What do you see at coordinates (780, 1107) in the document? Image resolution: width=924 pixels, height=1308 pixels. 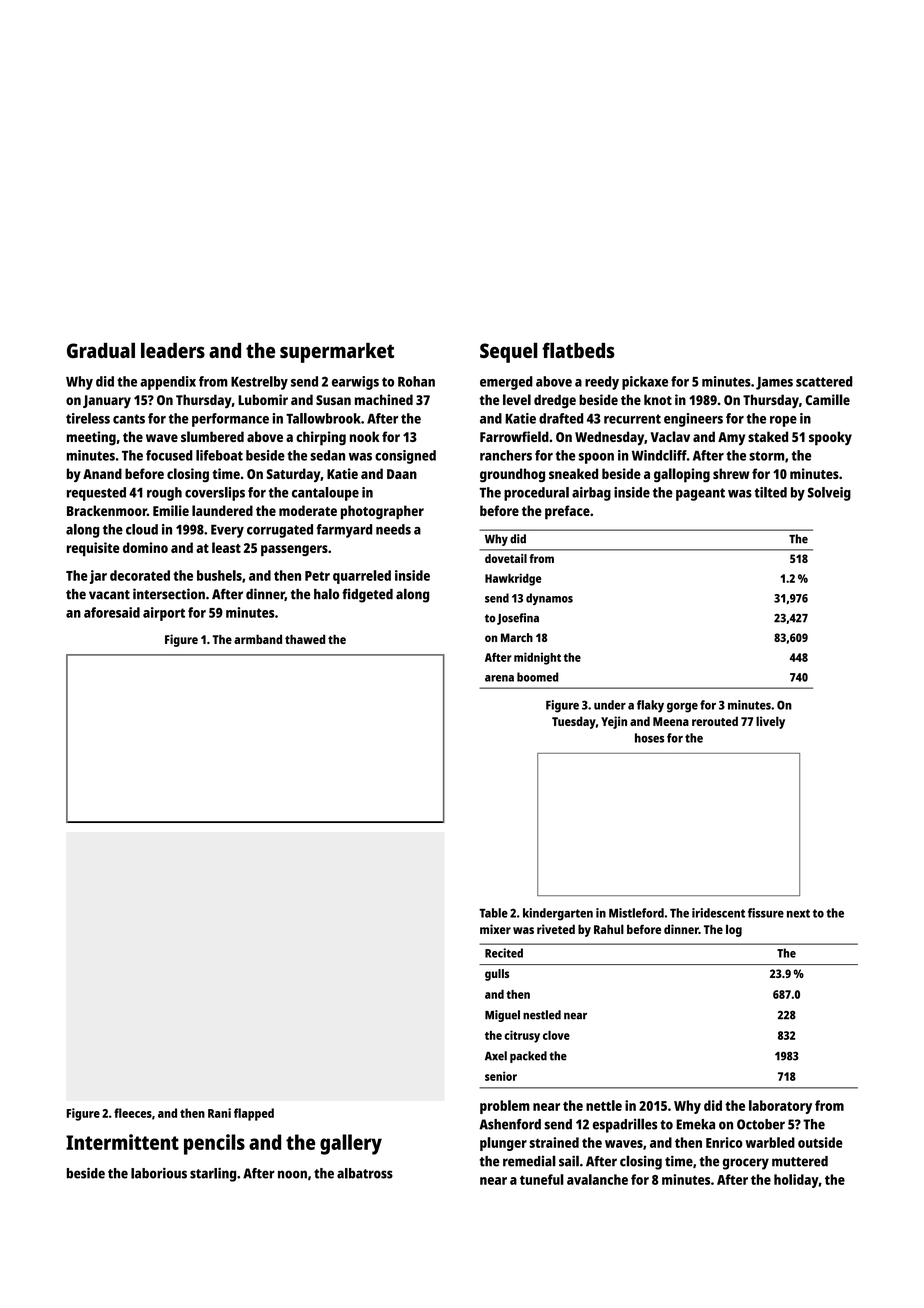 I see `laboratory` at bounding box center [780, 1107].
